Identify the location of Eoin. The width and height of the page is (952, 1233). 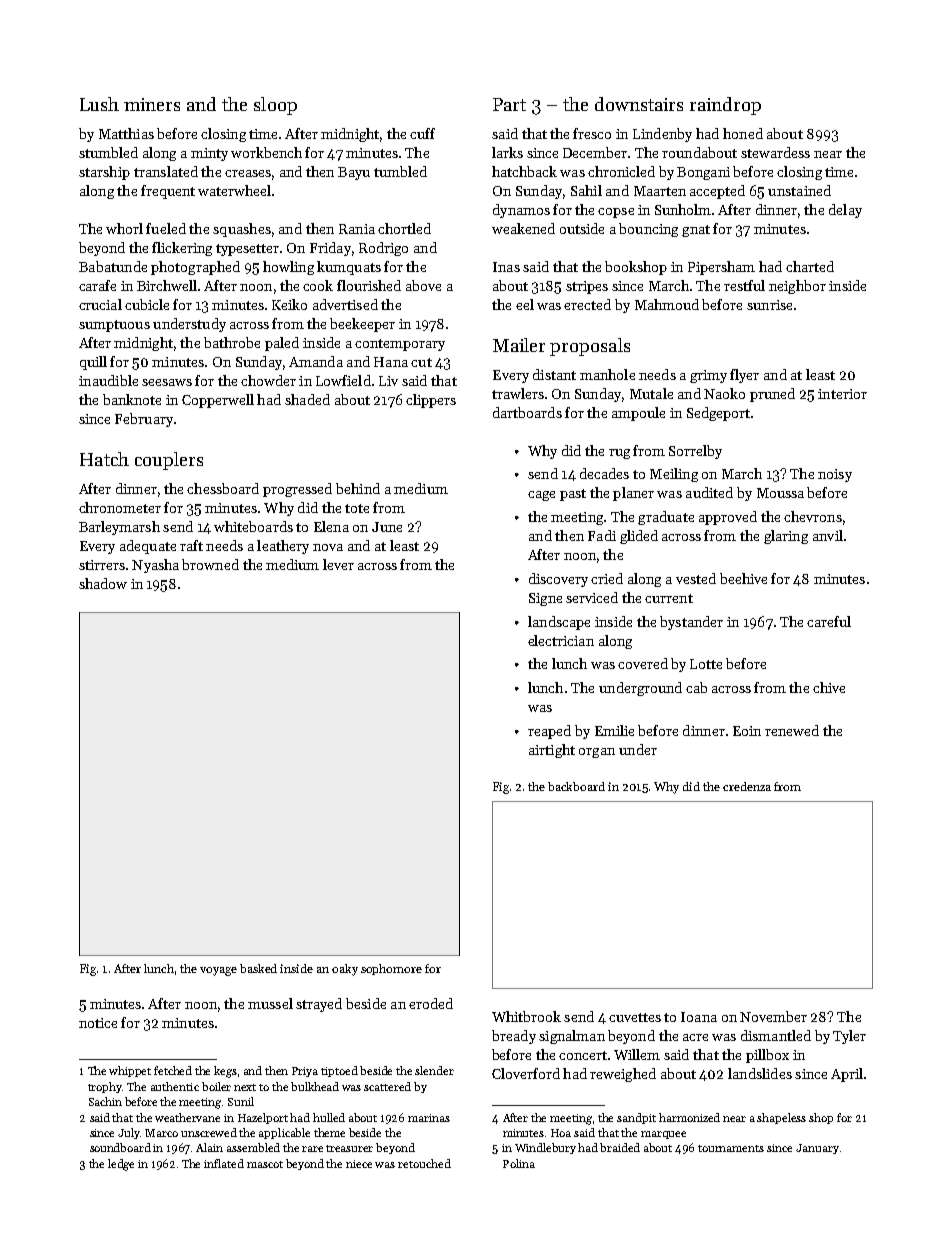
(747, 731).
